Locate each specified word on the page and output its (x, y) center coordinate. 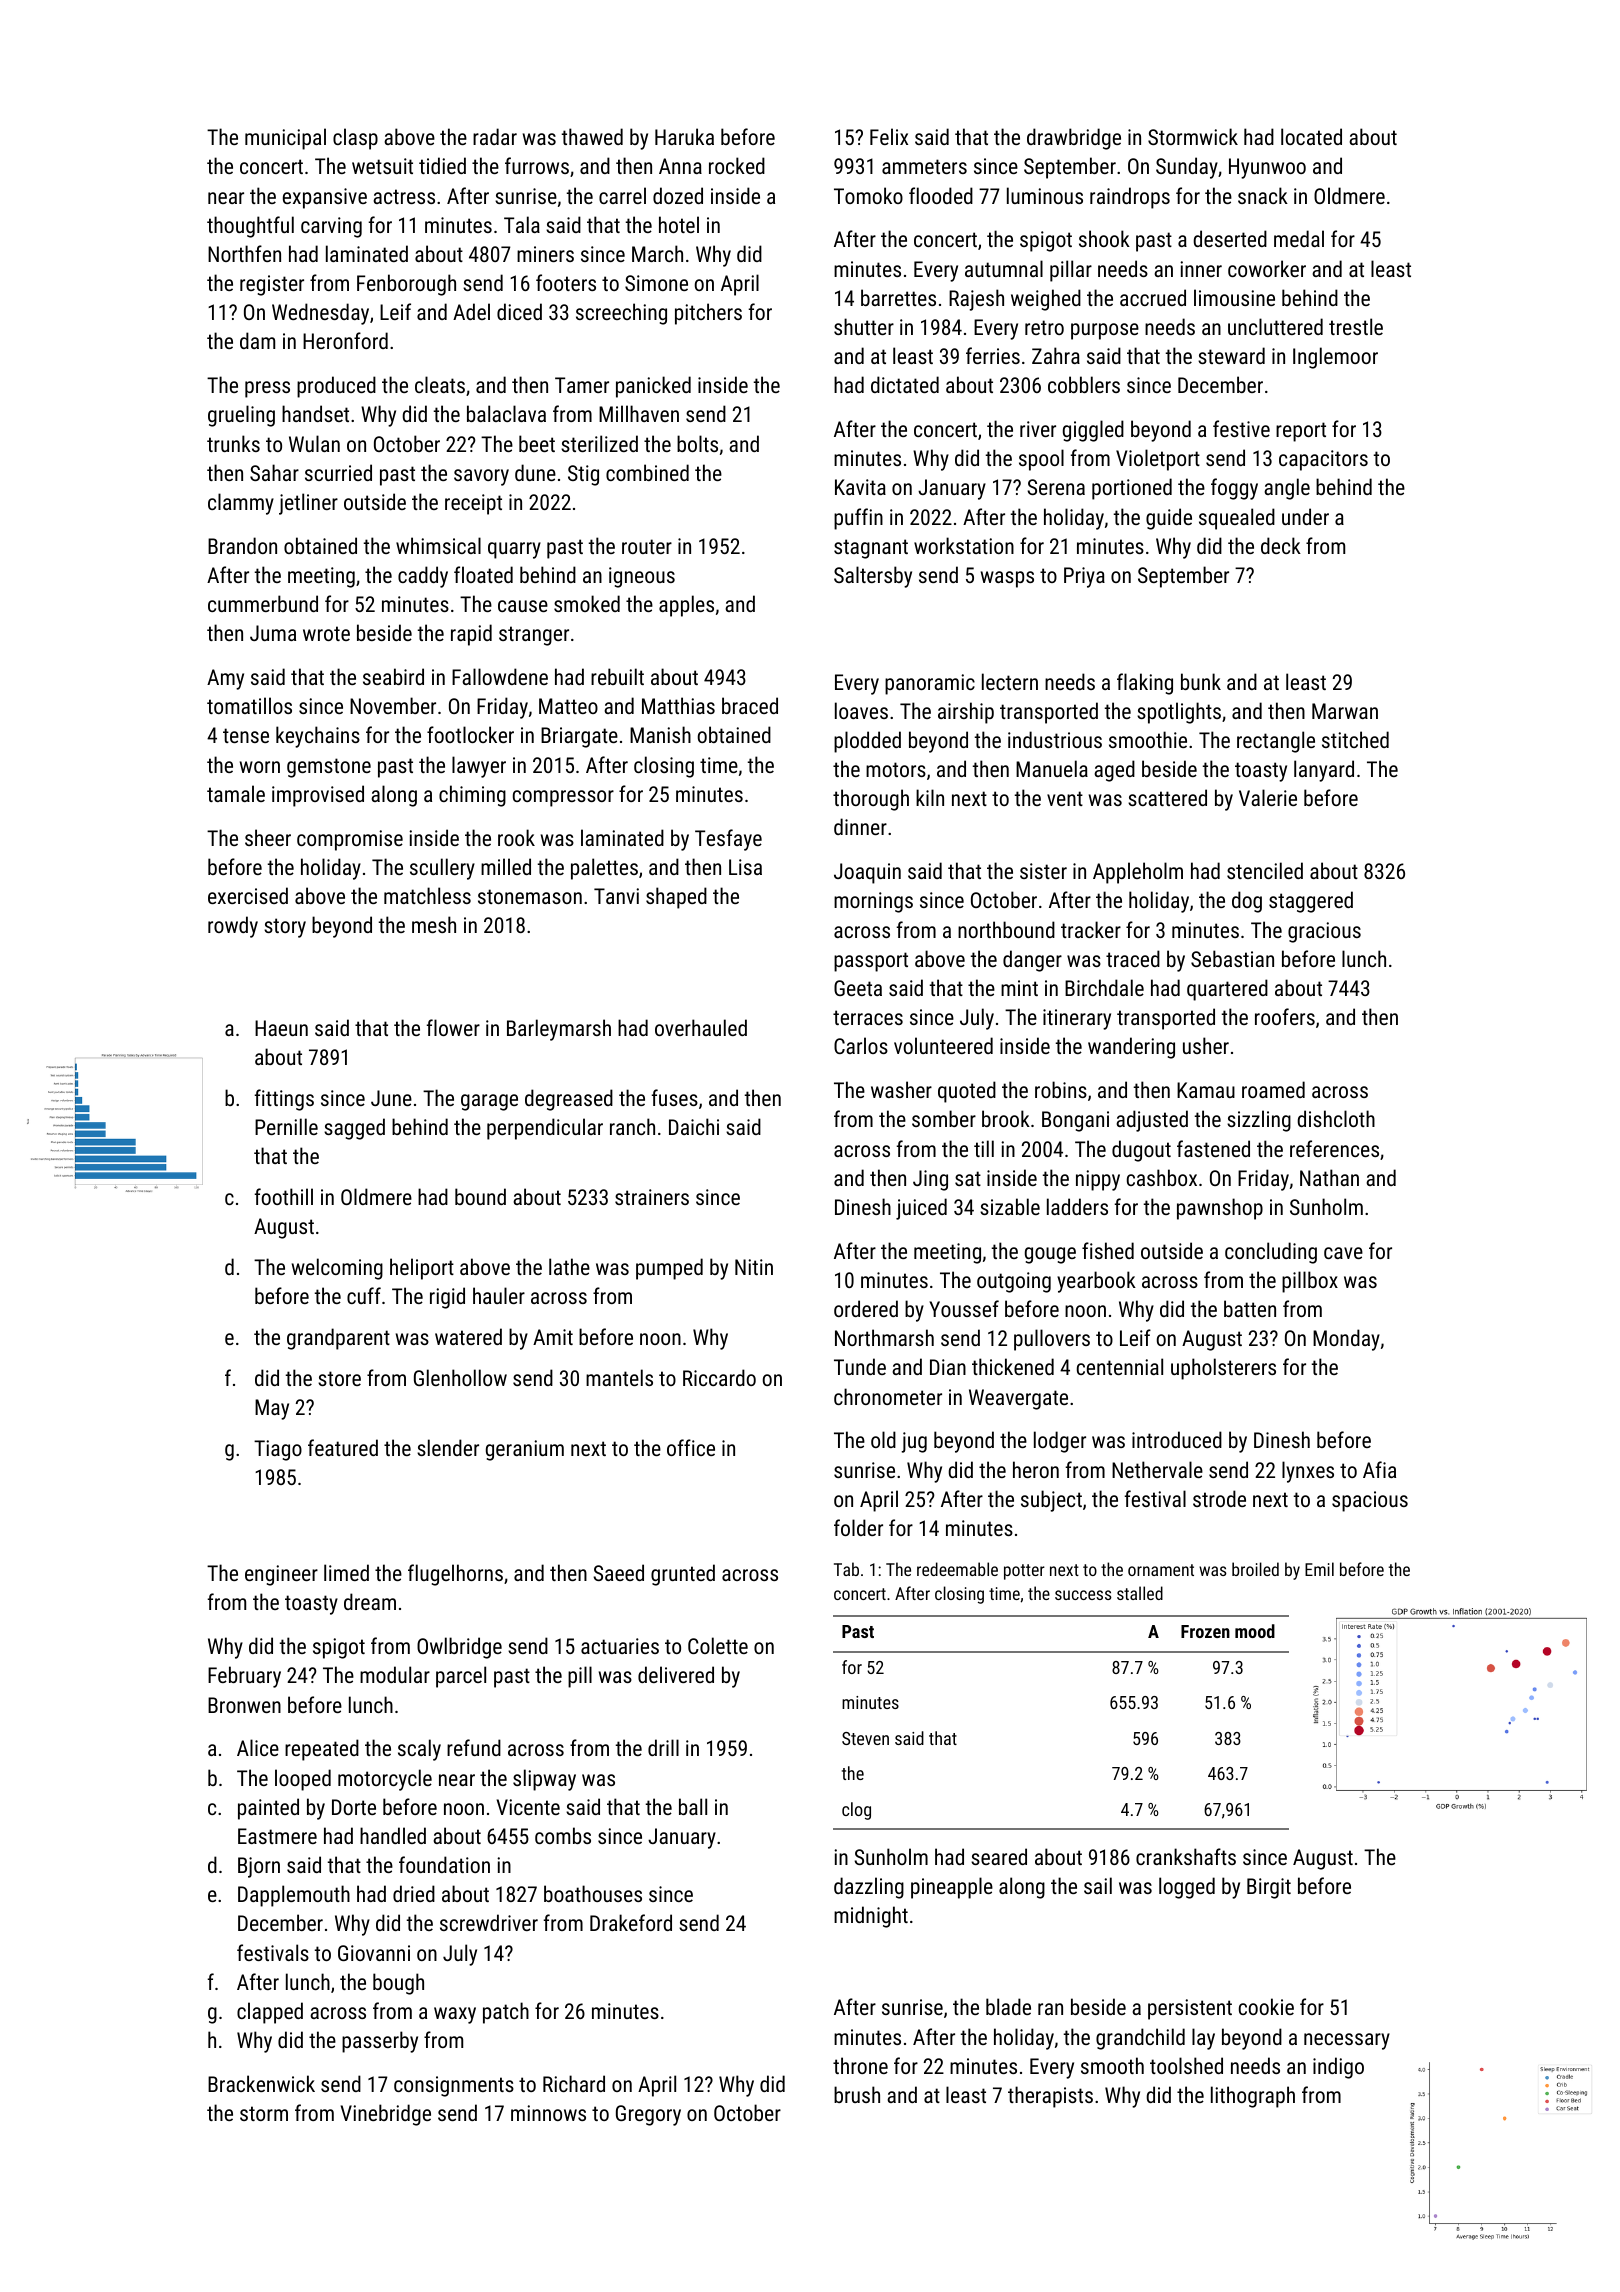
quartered (1227, 990)
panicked (653, 387)
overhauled (701, 1027)
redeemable (957, 1569)
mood (1255, 1631)
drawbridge (1074, 139)
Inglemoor (1335, 358)
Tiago (278, 1450)
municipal (285, 139)
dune (535, 472)
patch (506, 2013)
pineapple (952, 1888)
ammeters (924, 166)
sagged (354, 1129)
